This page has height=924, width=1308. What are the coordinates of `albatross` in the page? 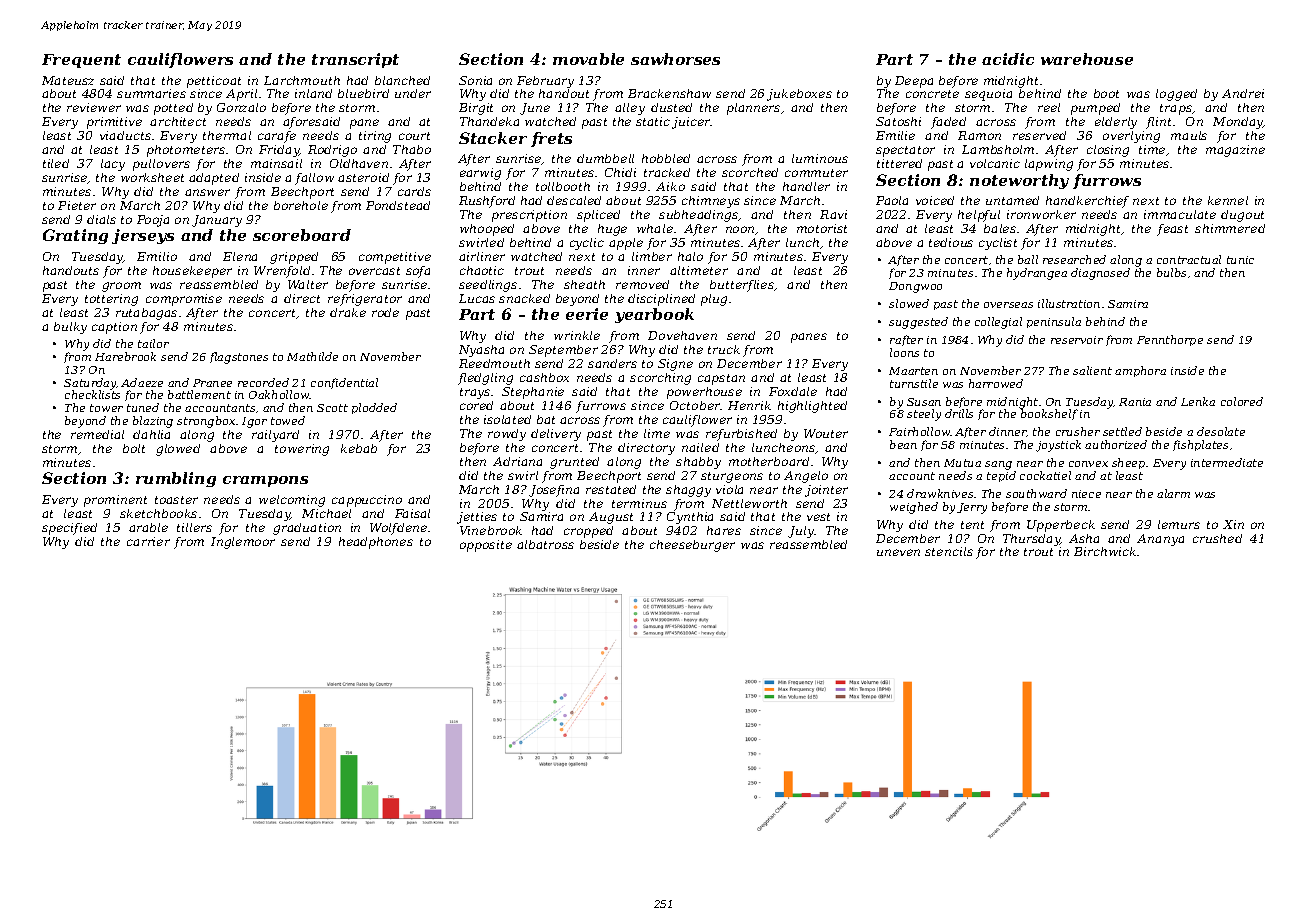 It's located at (545, 544).
